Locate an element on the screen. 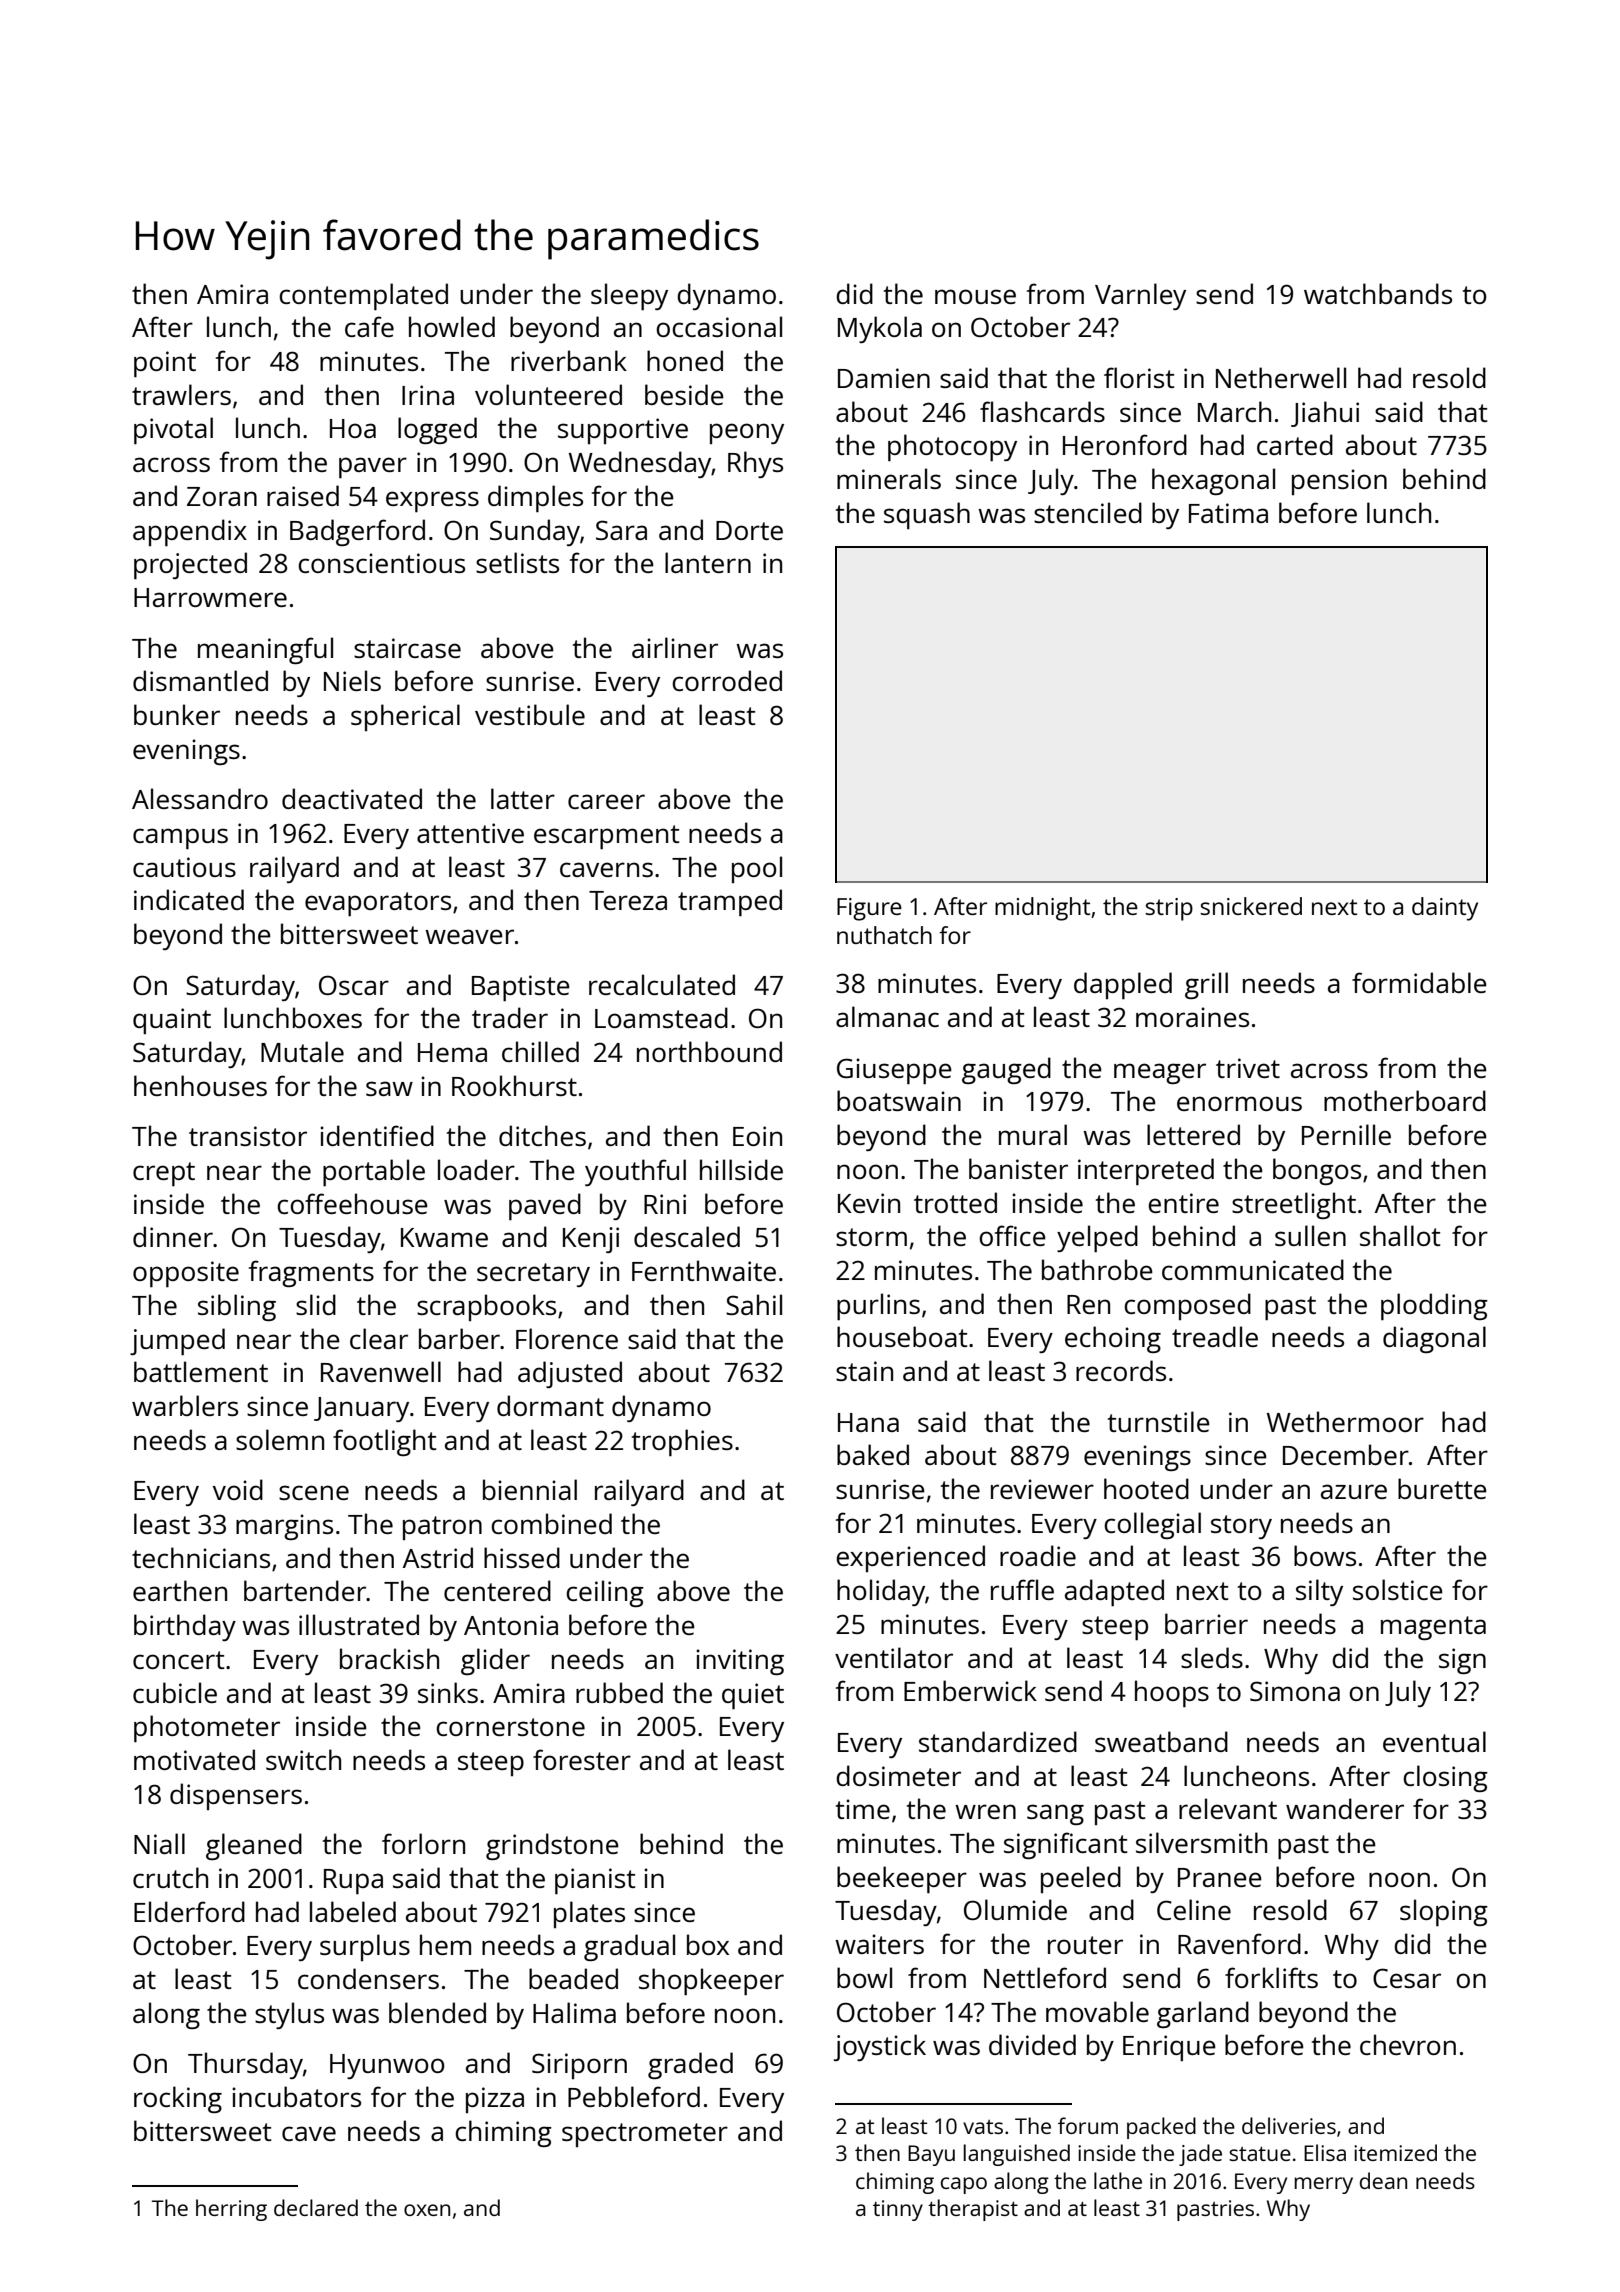 Image resolution: width=1620 pixels, height=2292 pixels. lantern is located at coordinates (708, 562).
